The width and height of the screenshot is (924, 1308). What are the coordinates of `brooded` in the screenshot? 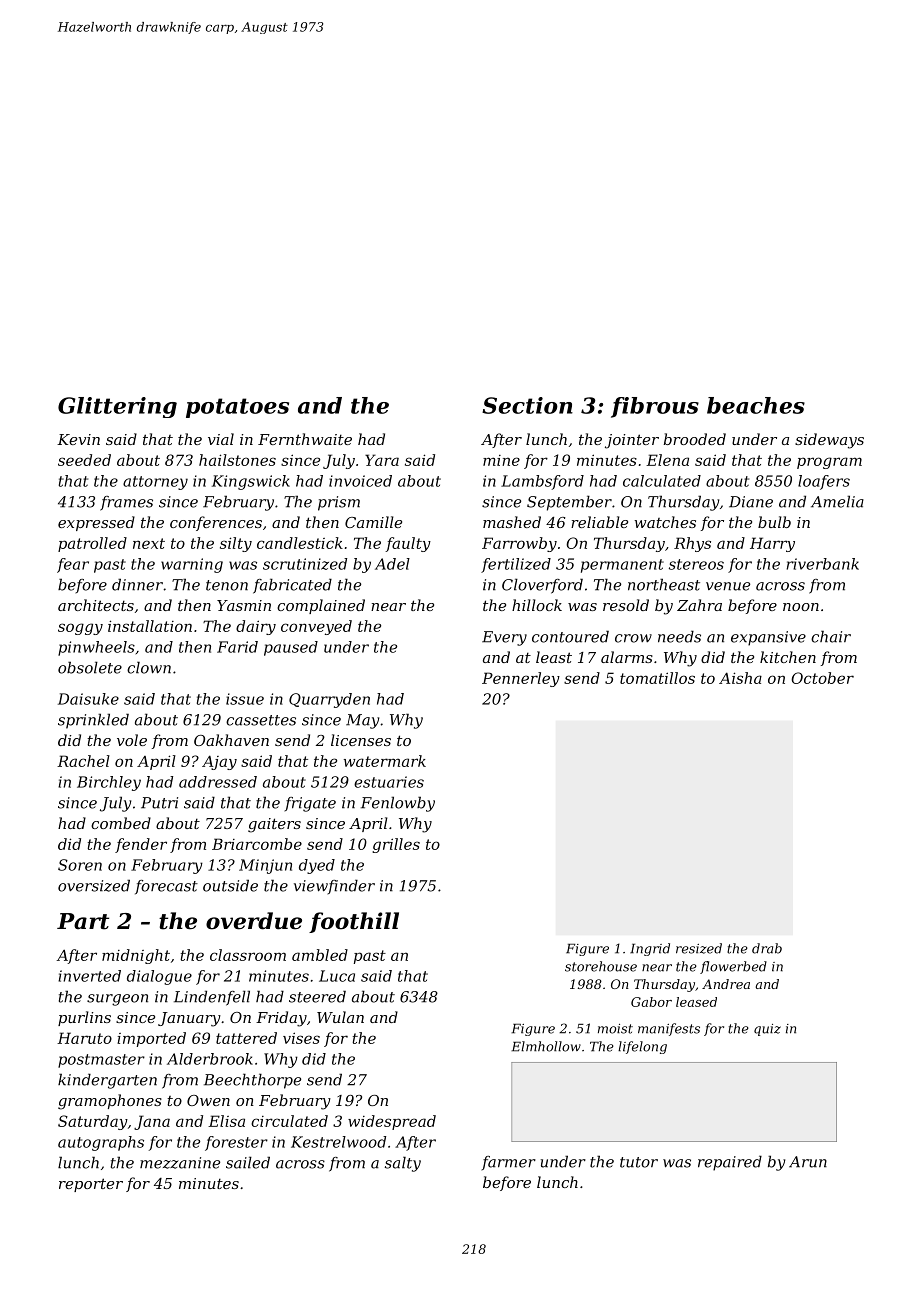 It's located at (695, 439).
